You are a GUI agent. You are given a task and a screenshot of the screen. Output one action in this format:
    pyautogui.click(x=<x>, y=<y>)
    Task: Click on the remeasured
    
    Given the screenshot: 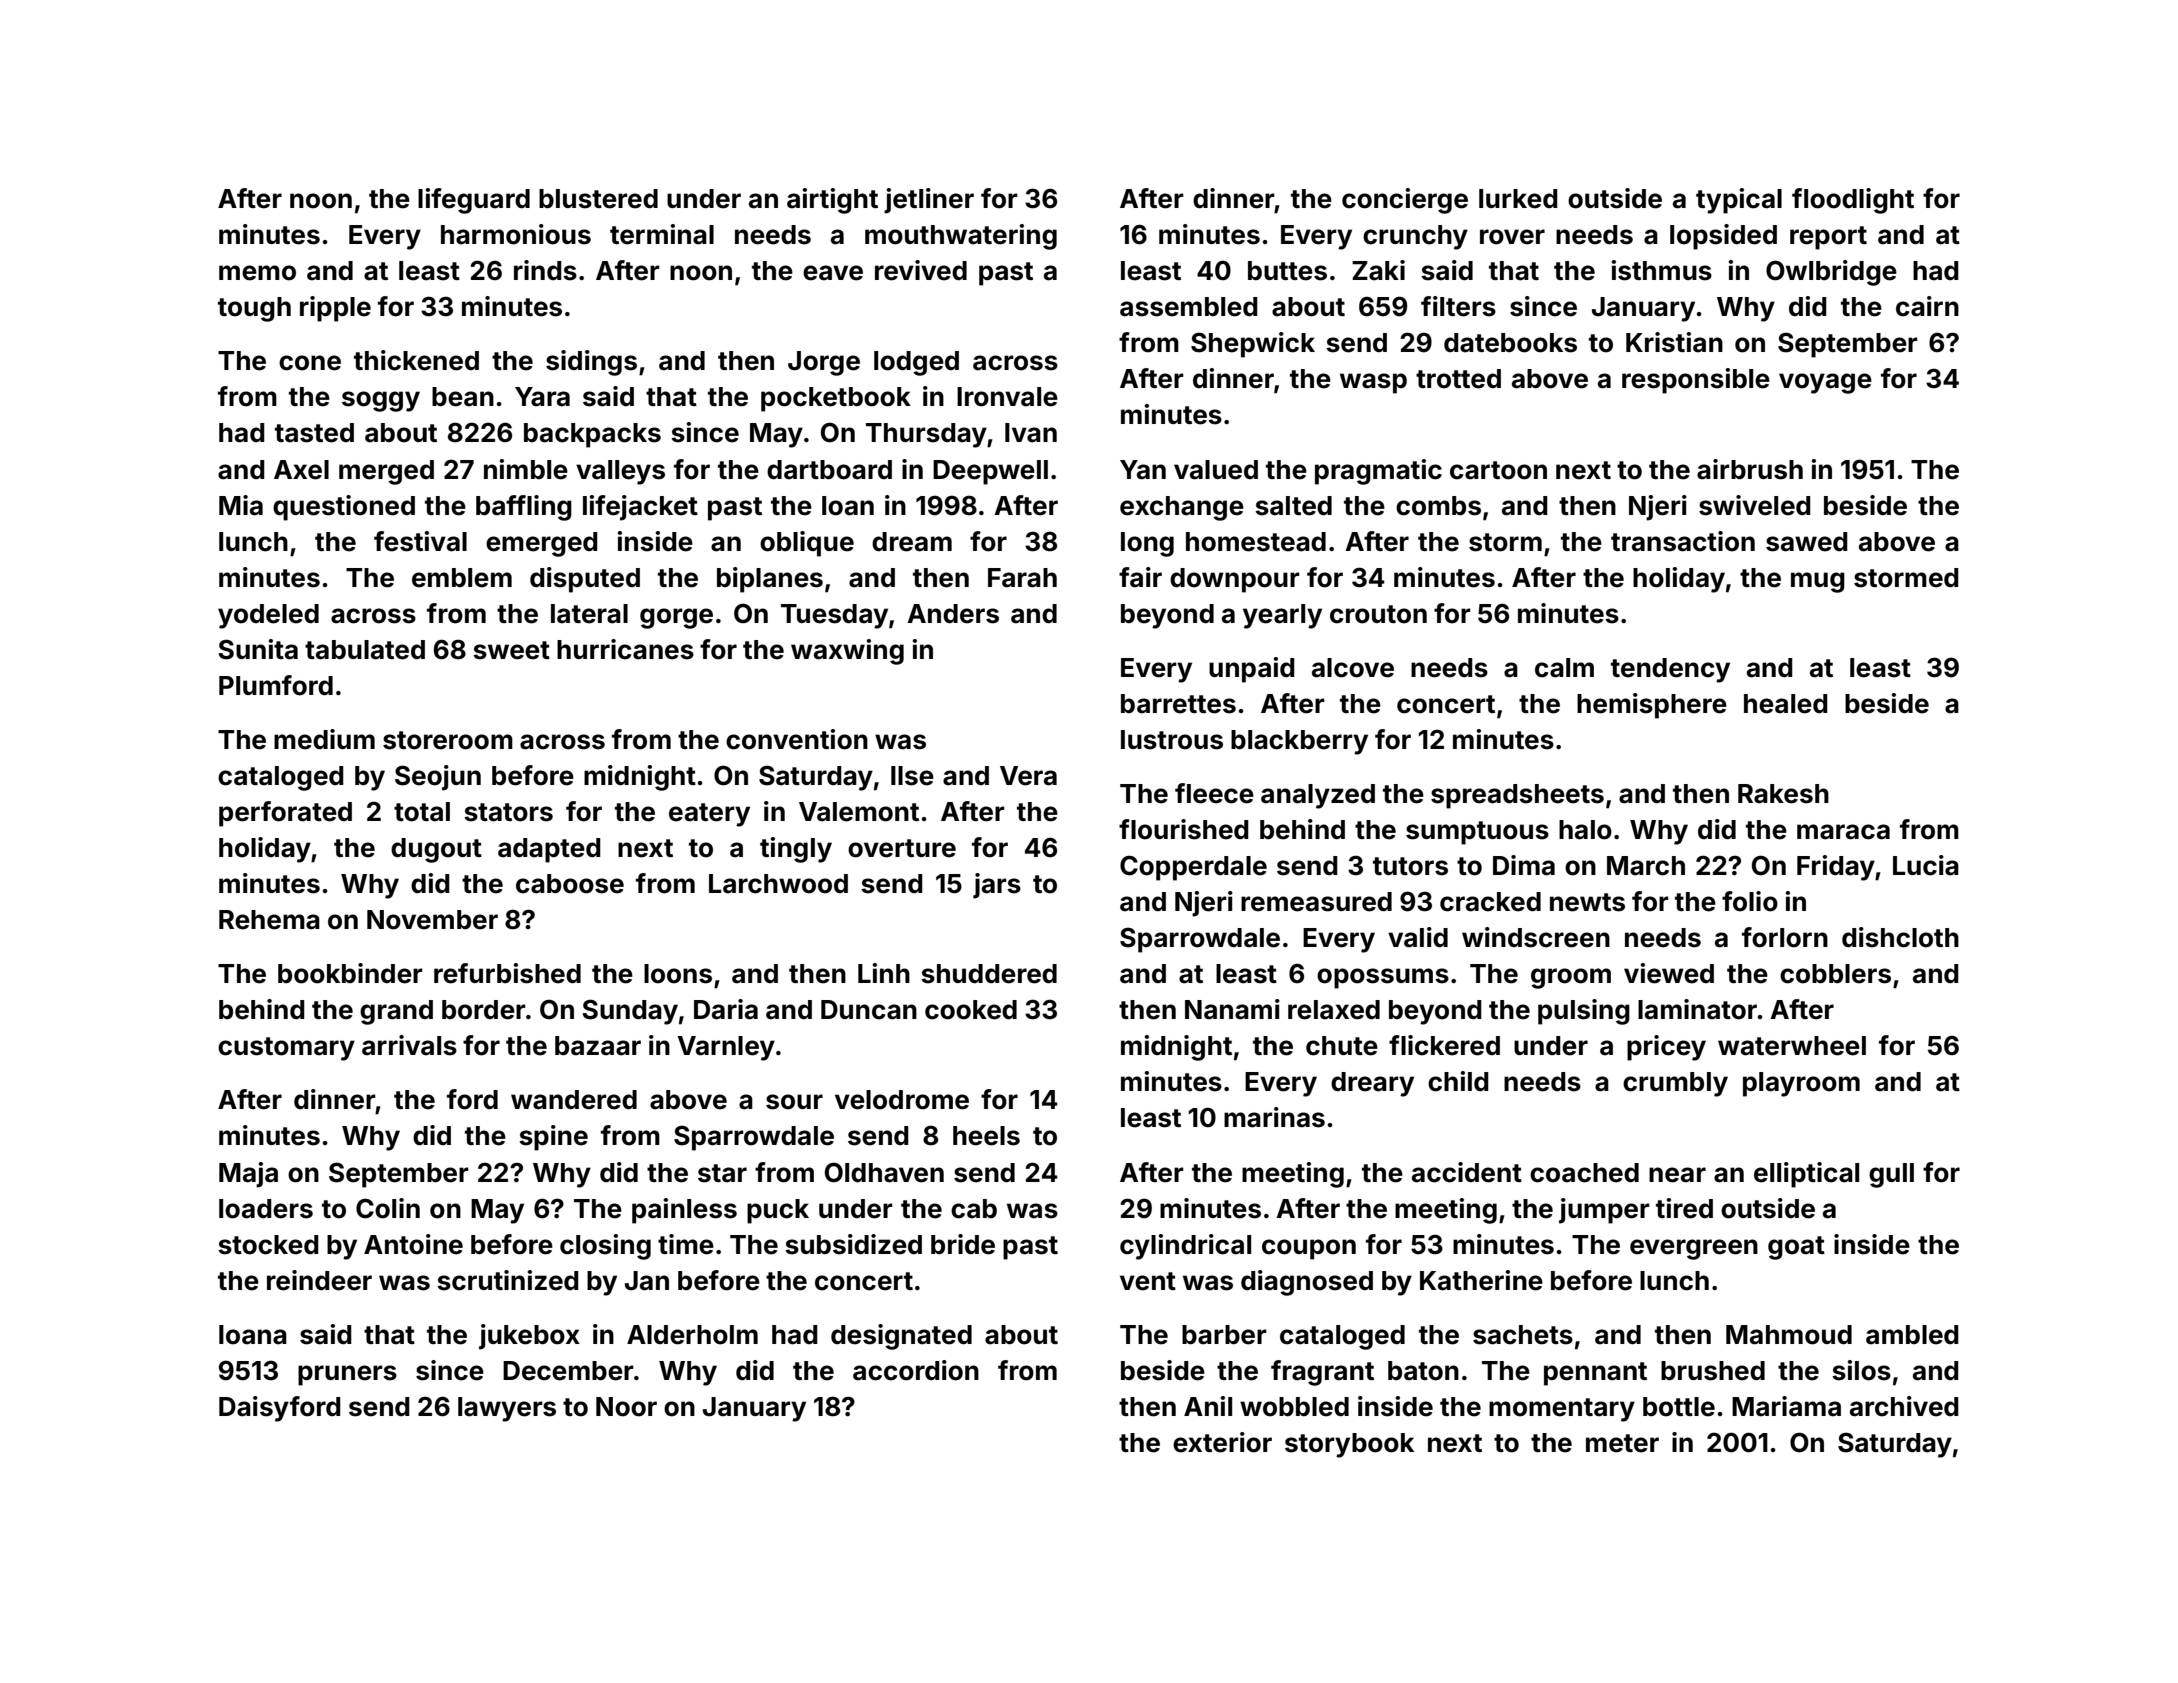 What is the action you would take?
    pyautogui.click(x=1316, y=902)
